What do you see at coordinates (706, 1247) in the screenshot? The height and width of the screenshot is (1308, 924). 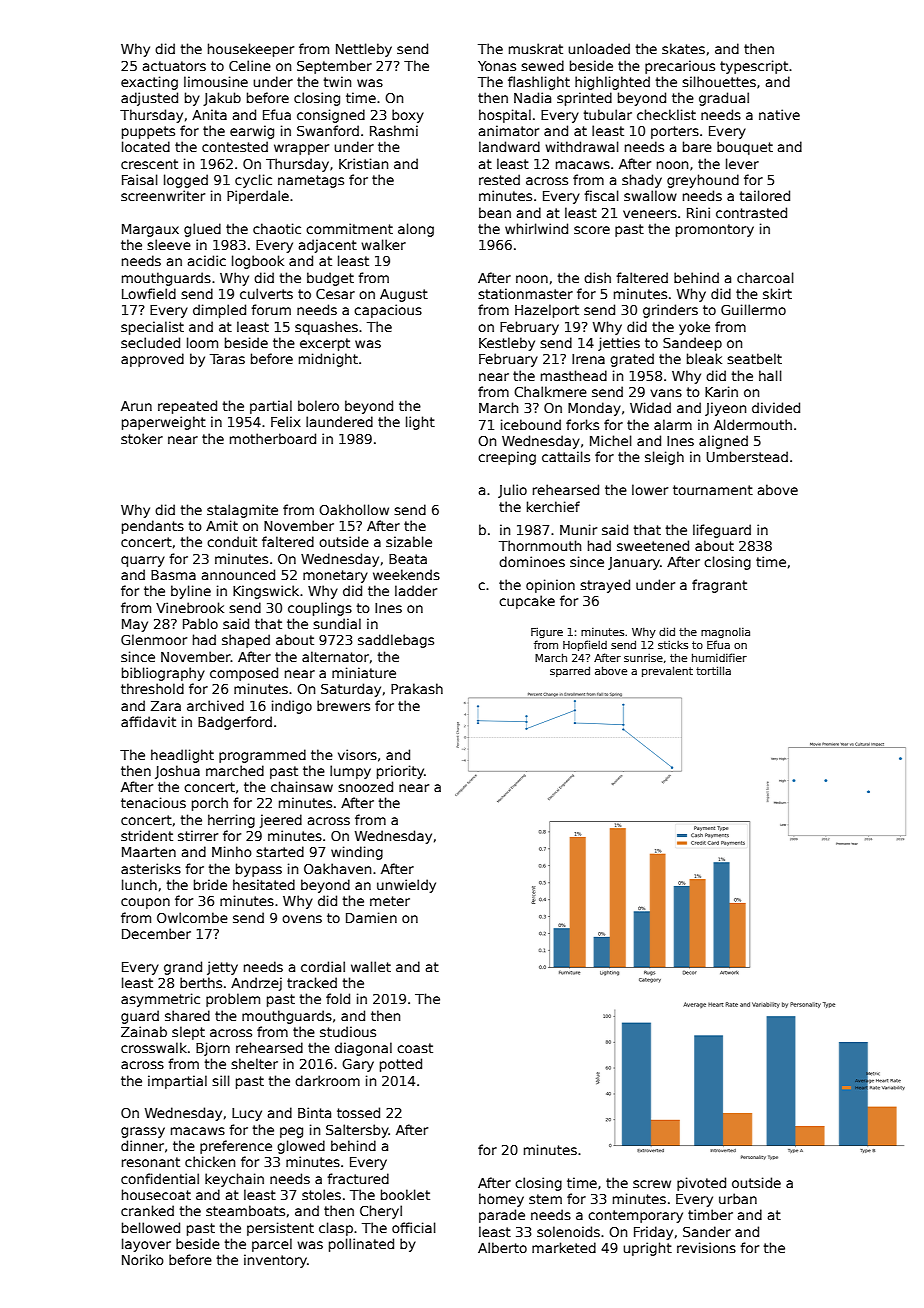 I see `revisions` at bounding box center [706, 1247].
